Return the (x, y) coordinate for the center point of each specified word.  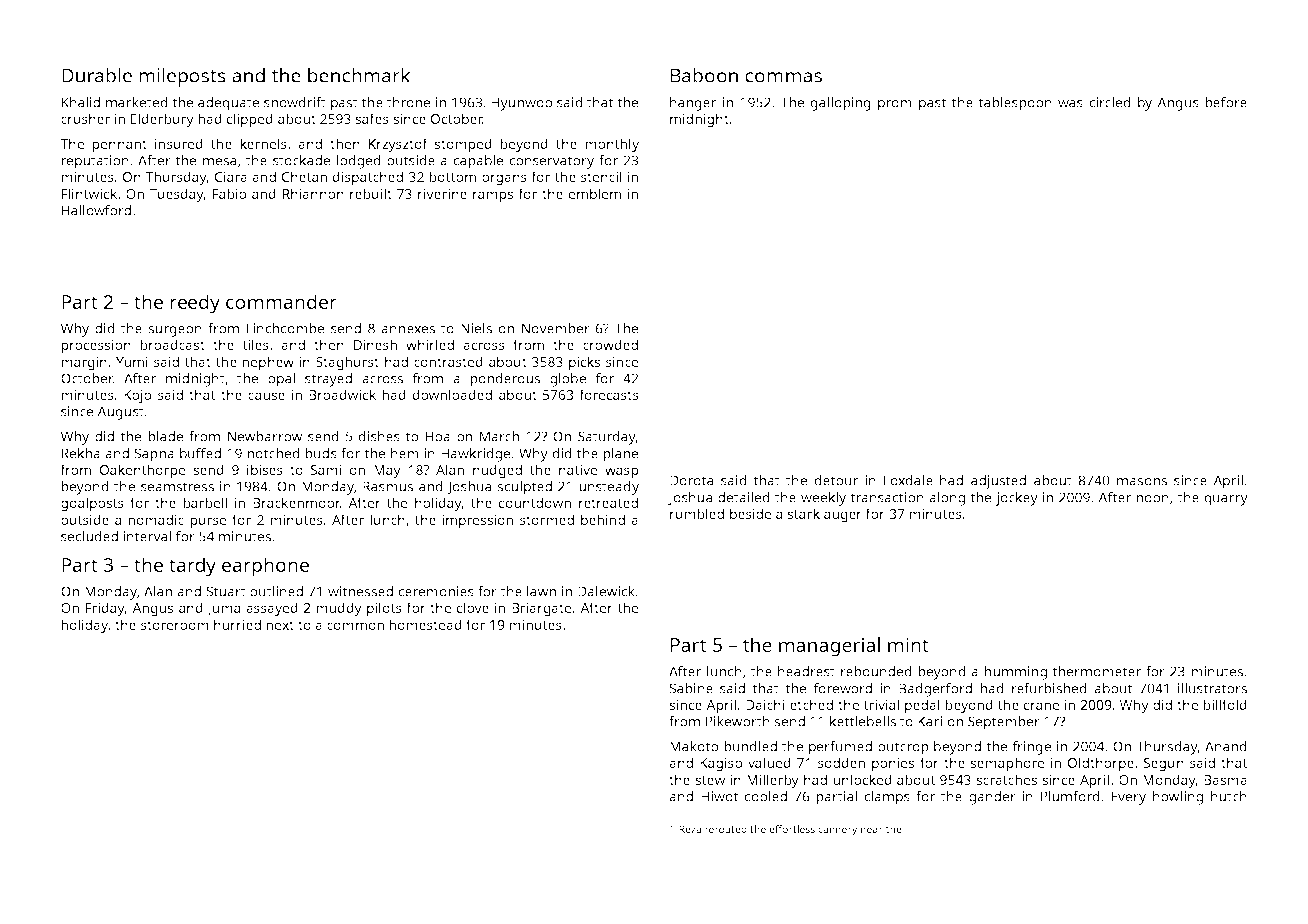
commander (281, 301)
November (556, 328)
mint (908, 644)
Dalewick (606, 591)
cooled (766, 796)
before (1226, 102)
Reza (690, 829)
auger (843, 517)
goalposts (92, 504)
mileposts (182, 77)
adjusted (998, 482)
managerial (829, 647)
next (280, 625)
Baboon (704, 75)
